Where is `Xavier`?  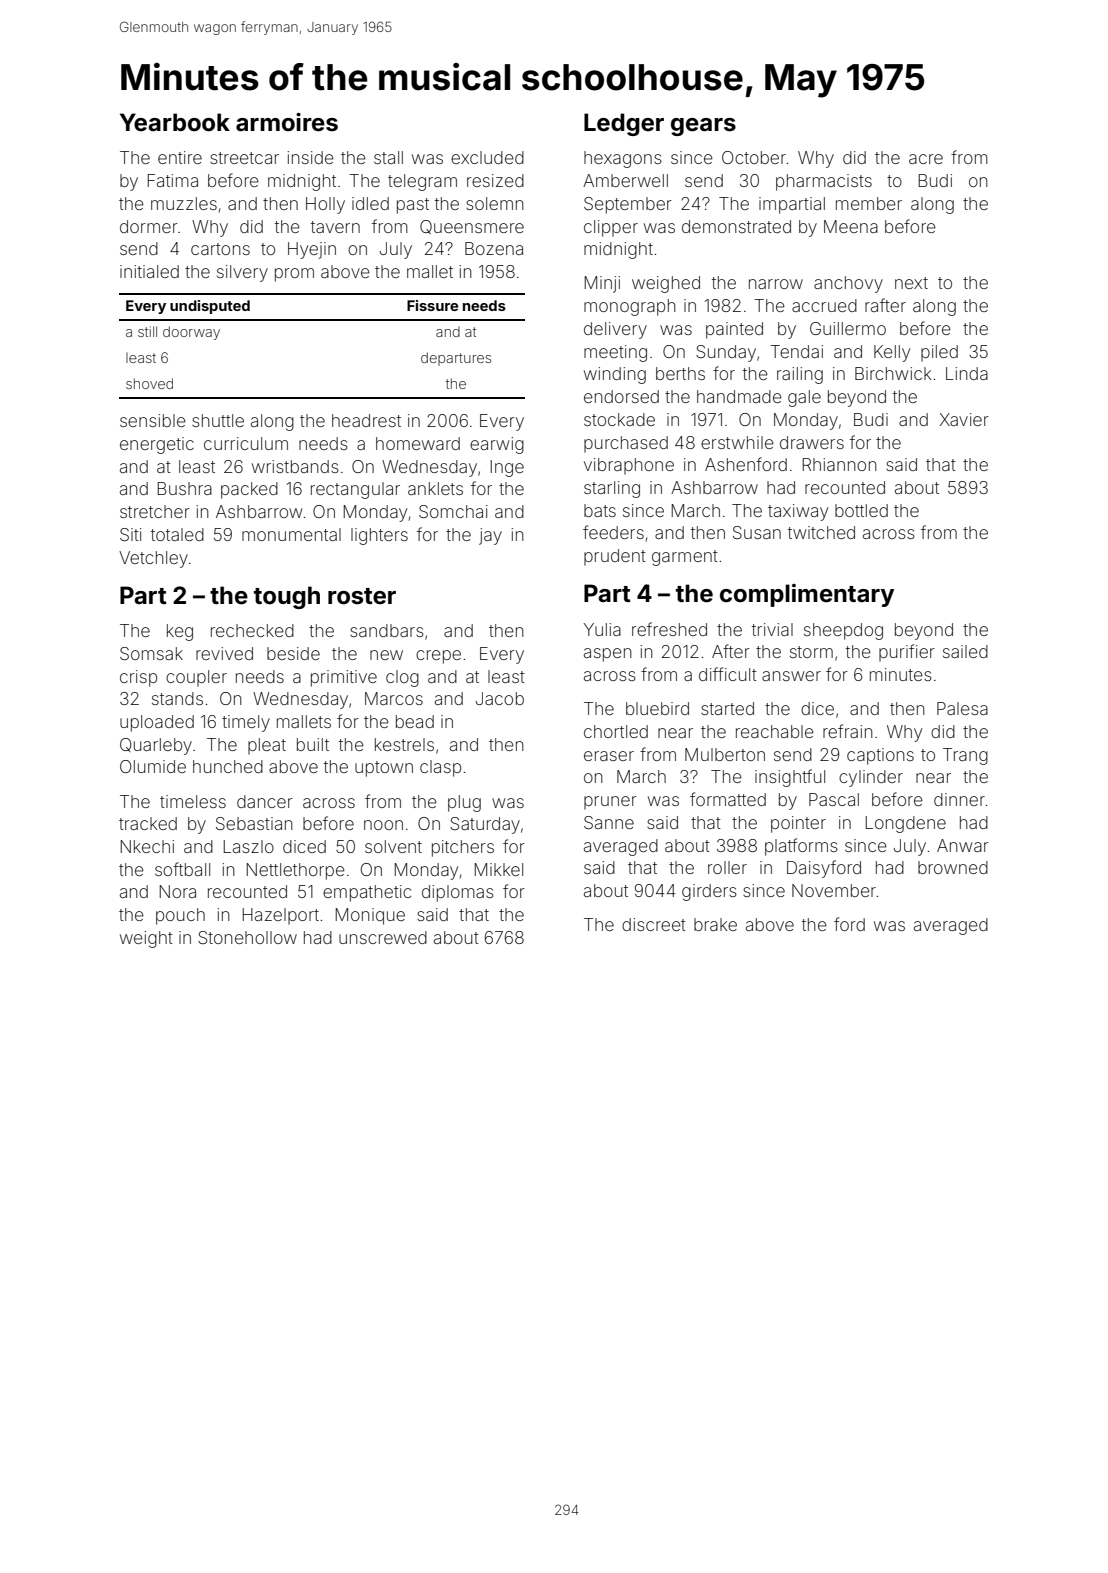 Xavier is located at coordinates (964, 419).
